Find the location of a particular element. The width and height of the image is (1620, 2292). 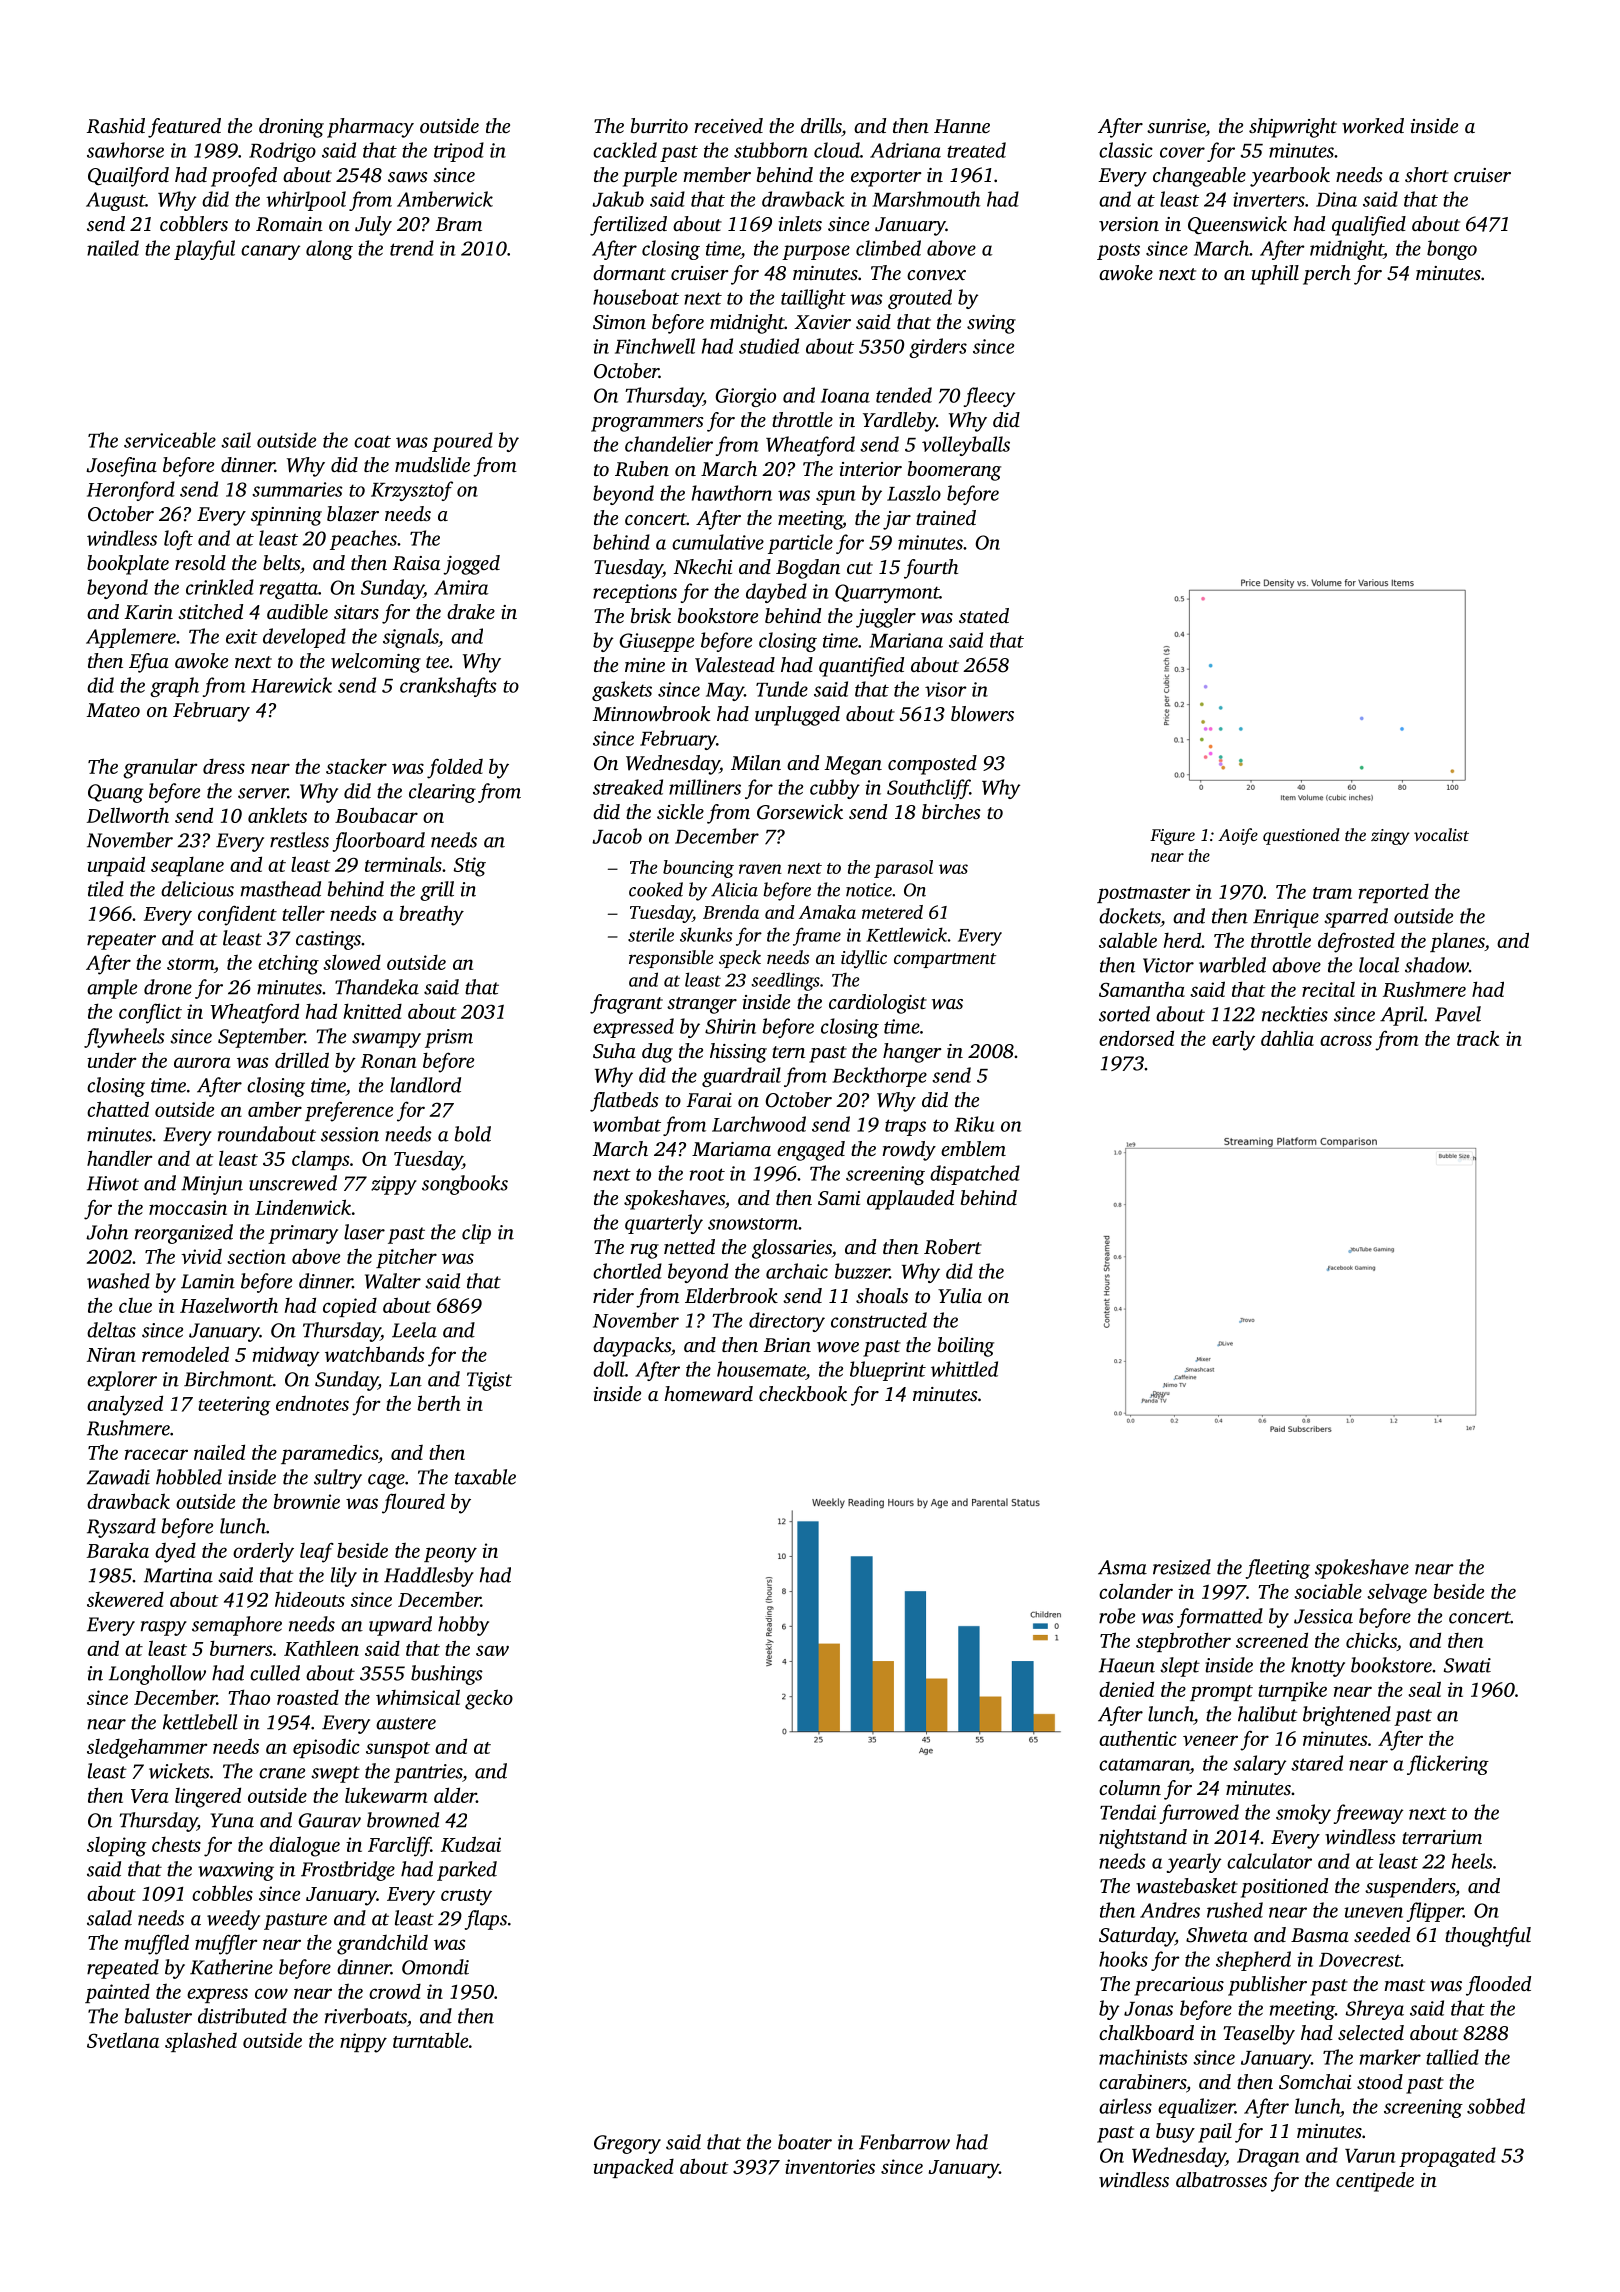

droning is located at coordinates (291, 128).
